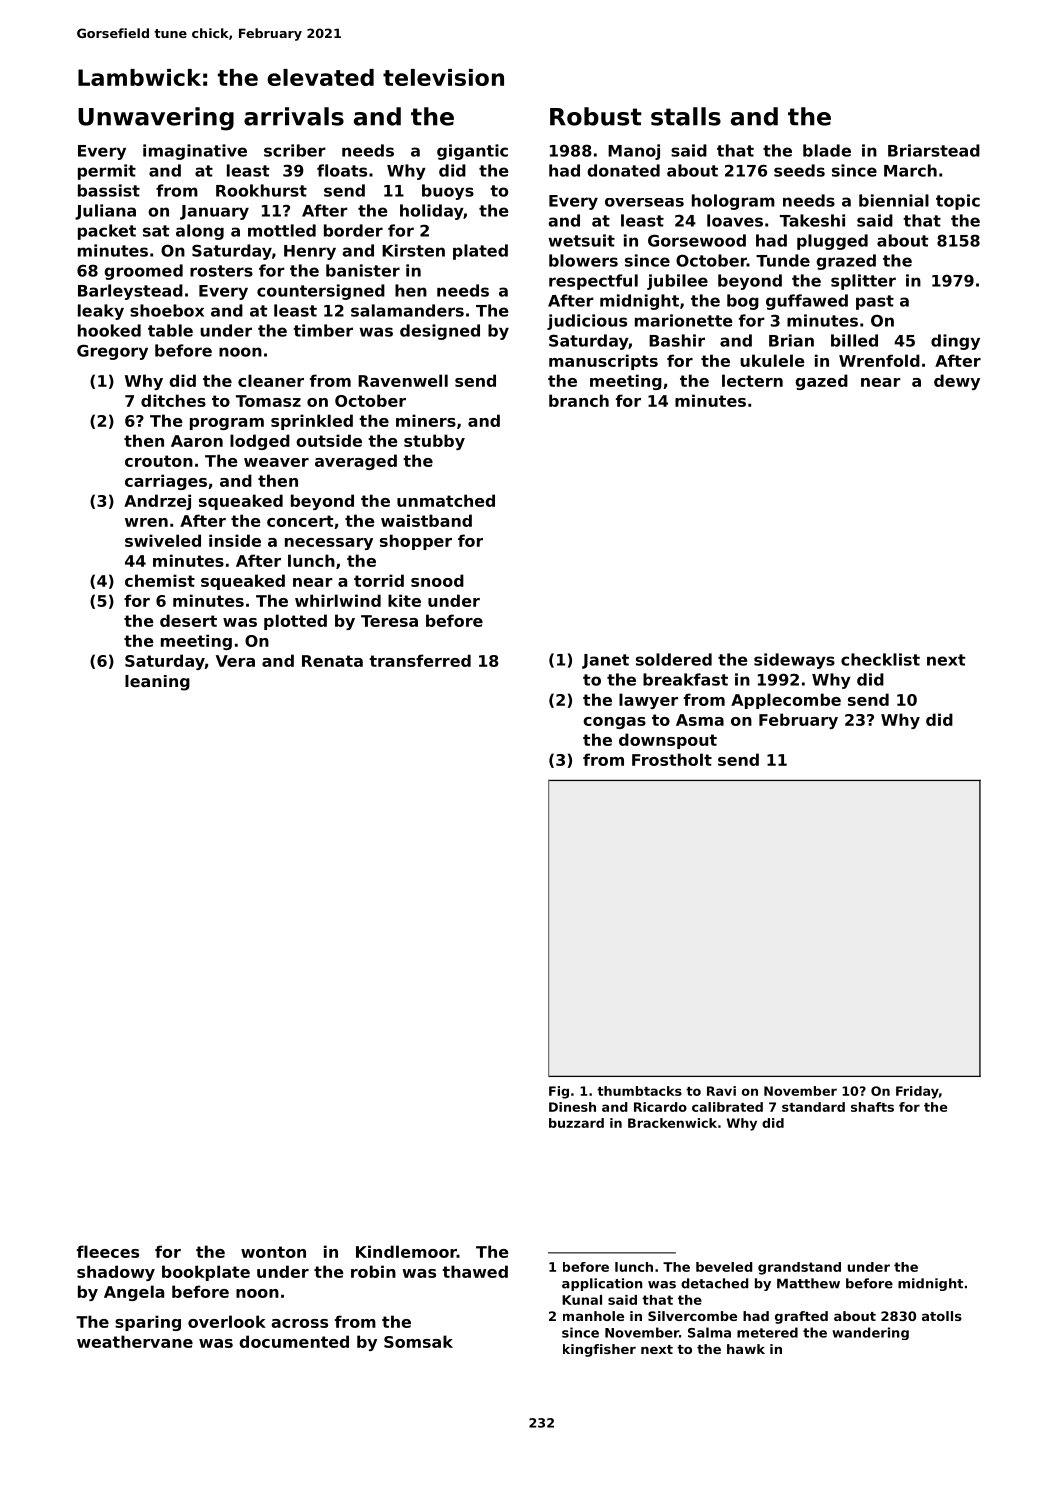 The image size is (1057, 1501). I want to click on permit, so click(107, 172).
